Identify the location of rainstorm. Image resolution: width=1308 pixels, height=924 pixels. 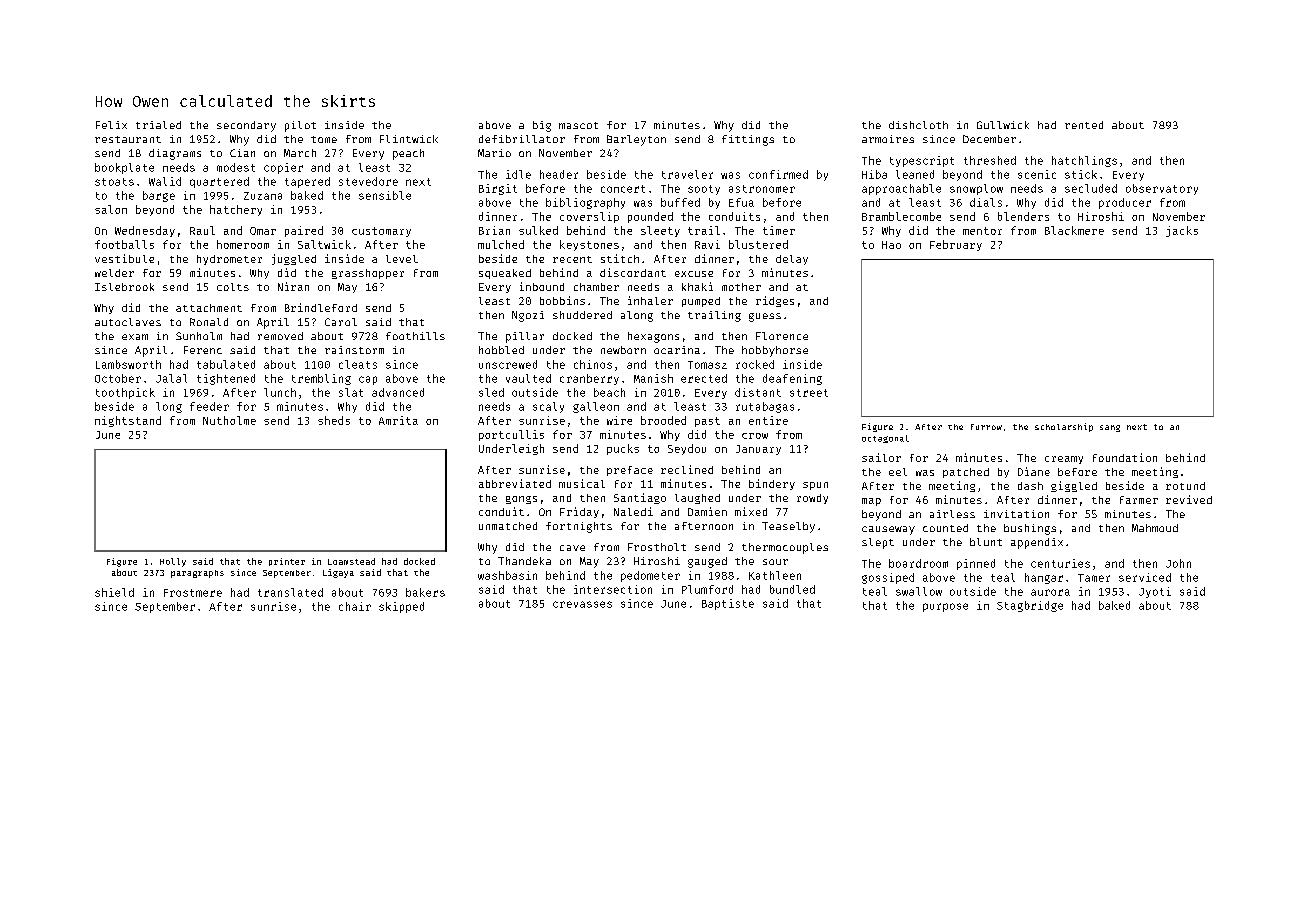
(354, 350).
